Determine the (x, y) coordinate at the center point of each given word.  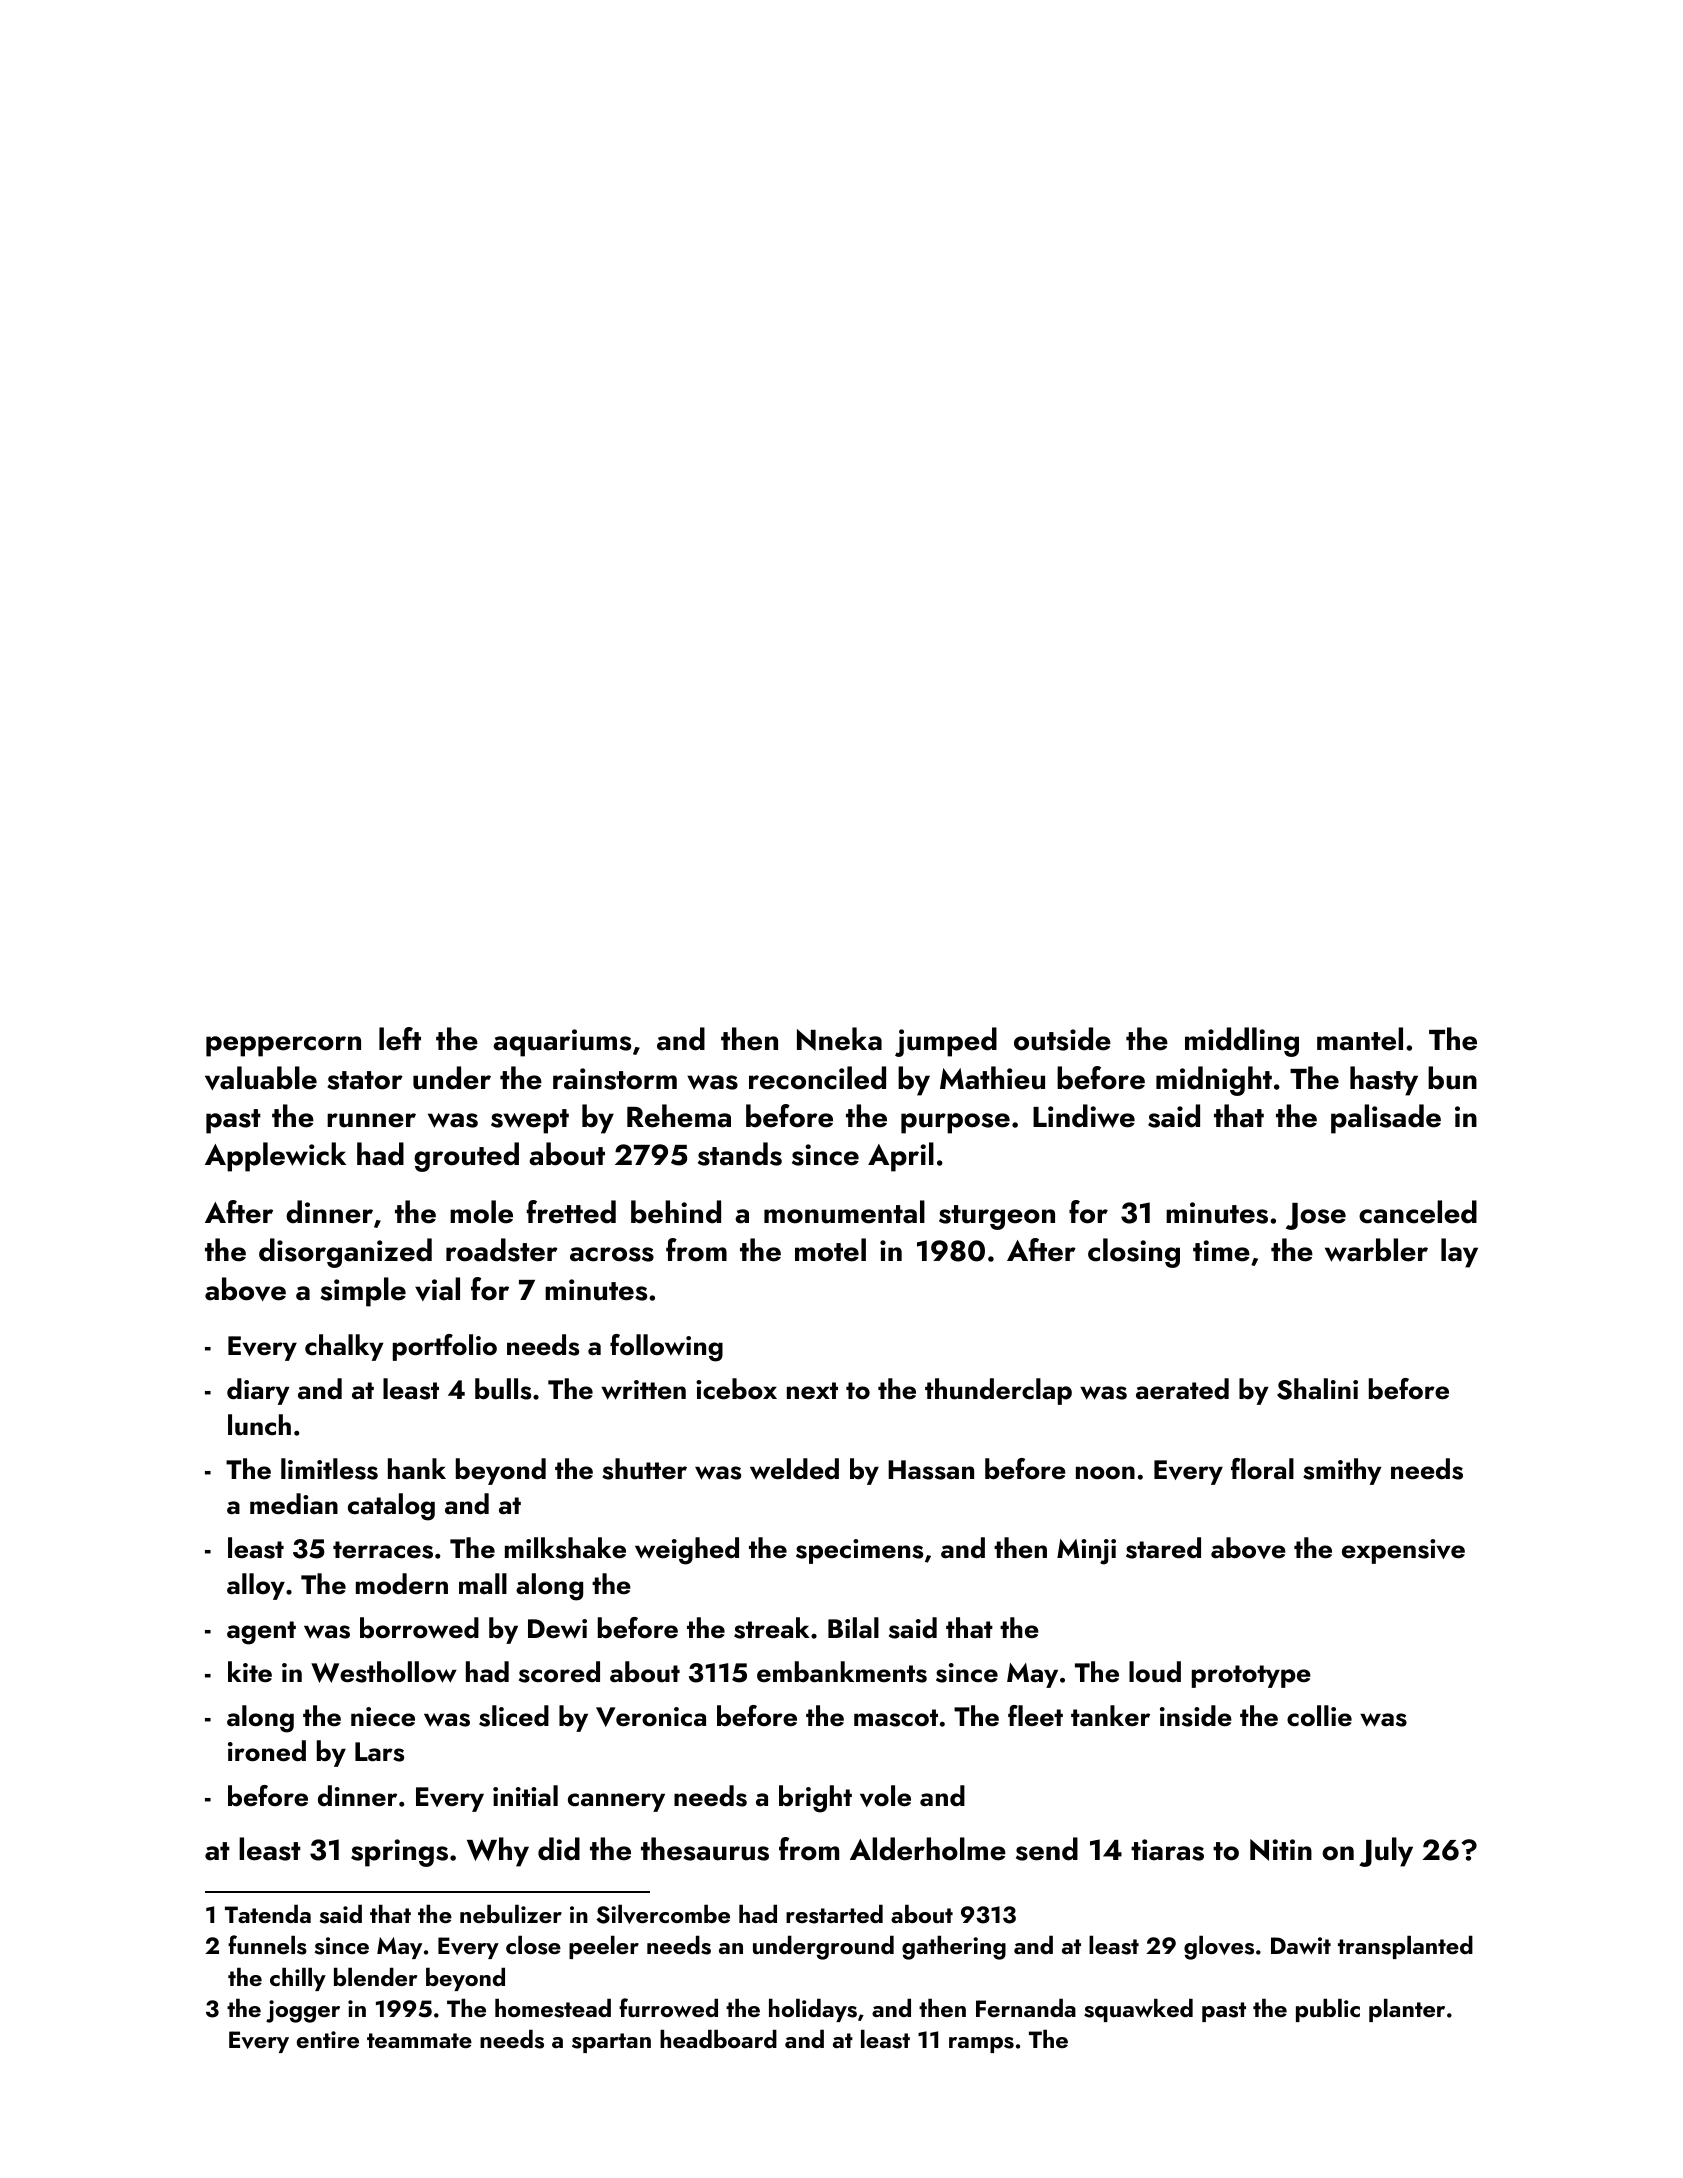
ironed (267, 1751)
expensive (1403, 1551)
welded (794, 1469)
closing (1134, 1253)
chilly (298, 1979)
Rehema (679, 1116)
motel (830, 1250)
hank (417, 1469)
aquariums (562, 1043)
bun (1452, 1078)
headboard (718, 2038)
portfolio (445, 1347)
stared (1163, 1548)
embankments (842, 1672)
